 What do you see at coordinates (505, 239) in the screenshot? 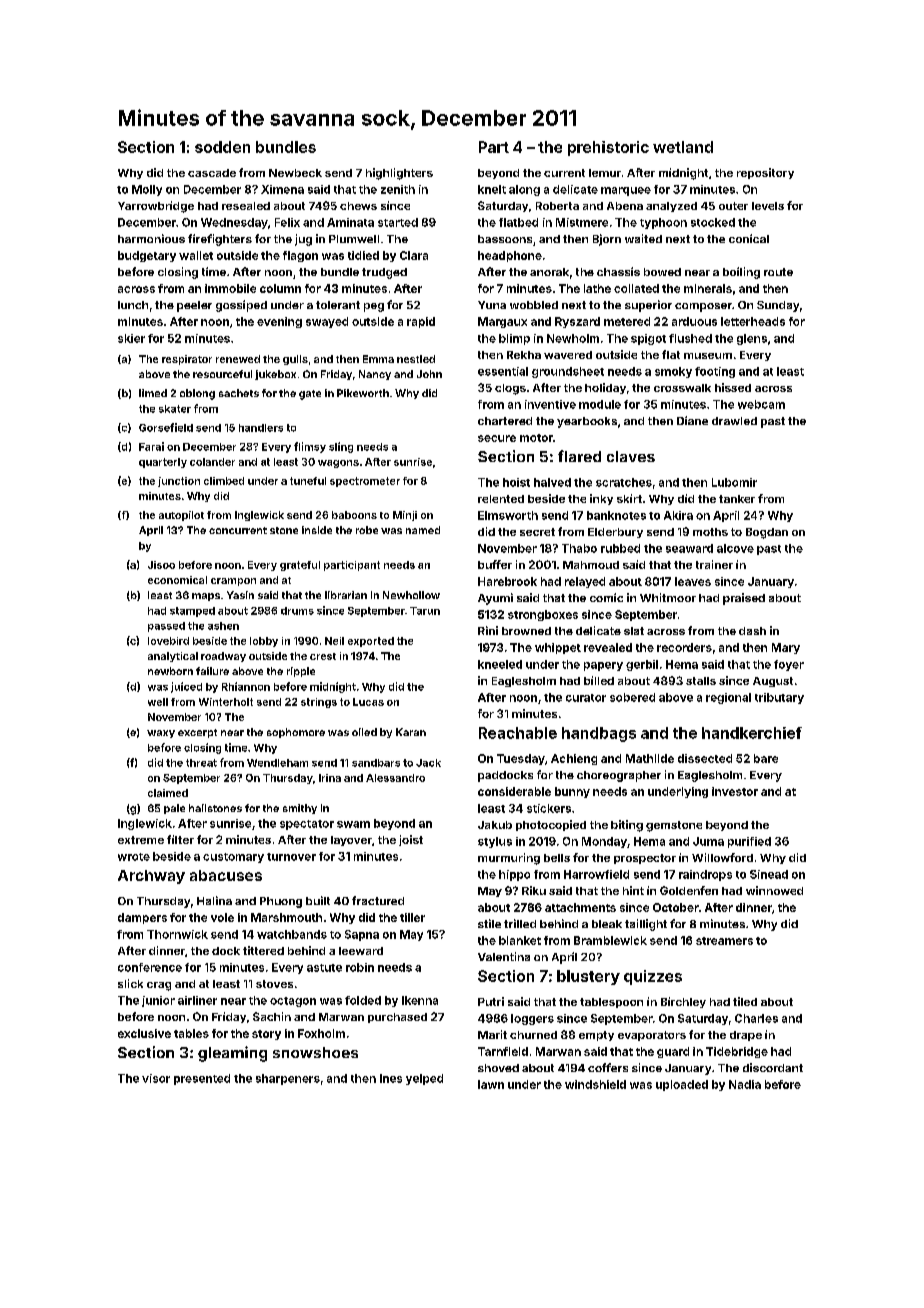
I see `bassoons` at bounding box center [505, 239].
